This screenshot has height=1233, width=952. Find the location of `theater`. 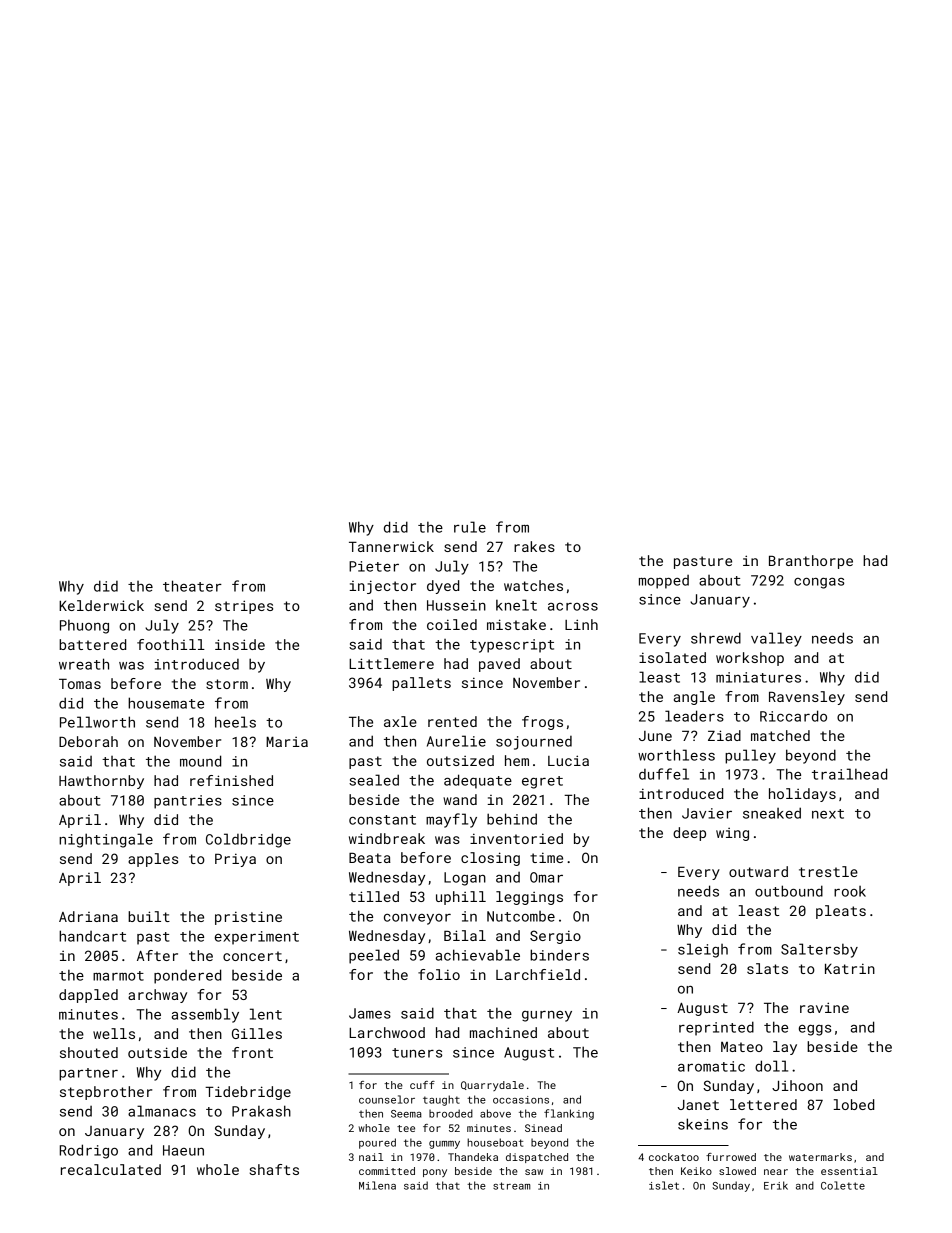

theater is located at coordinates (192, 586).
